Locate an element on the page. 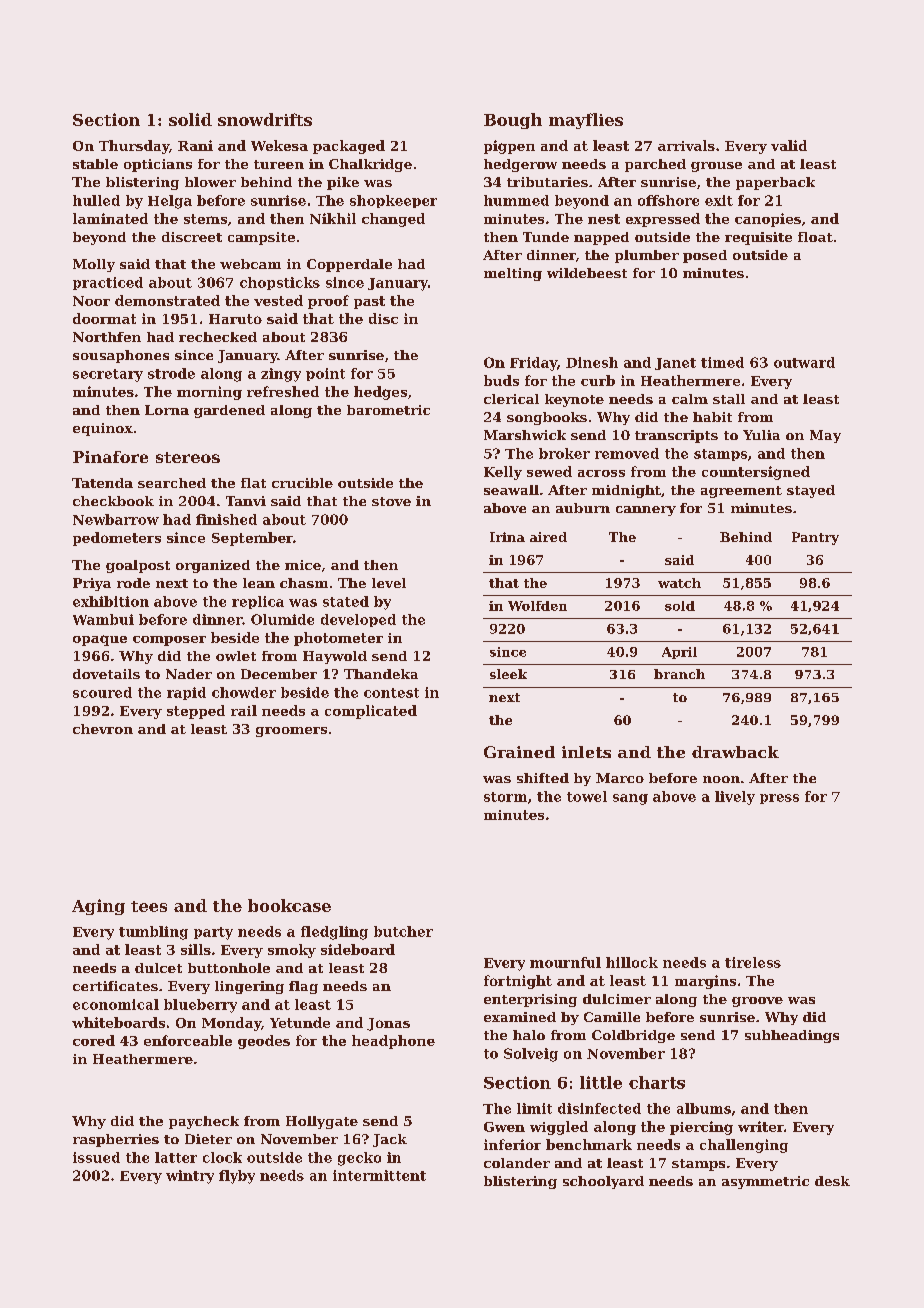  Kelly is located at coordinates (503, 473).
